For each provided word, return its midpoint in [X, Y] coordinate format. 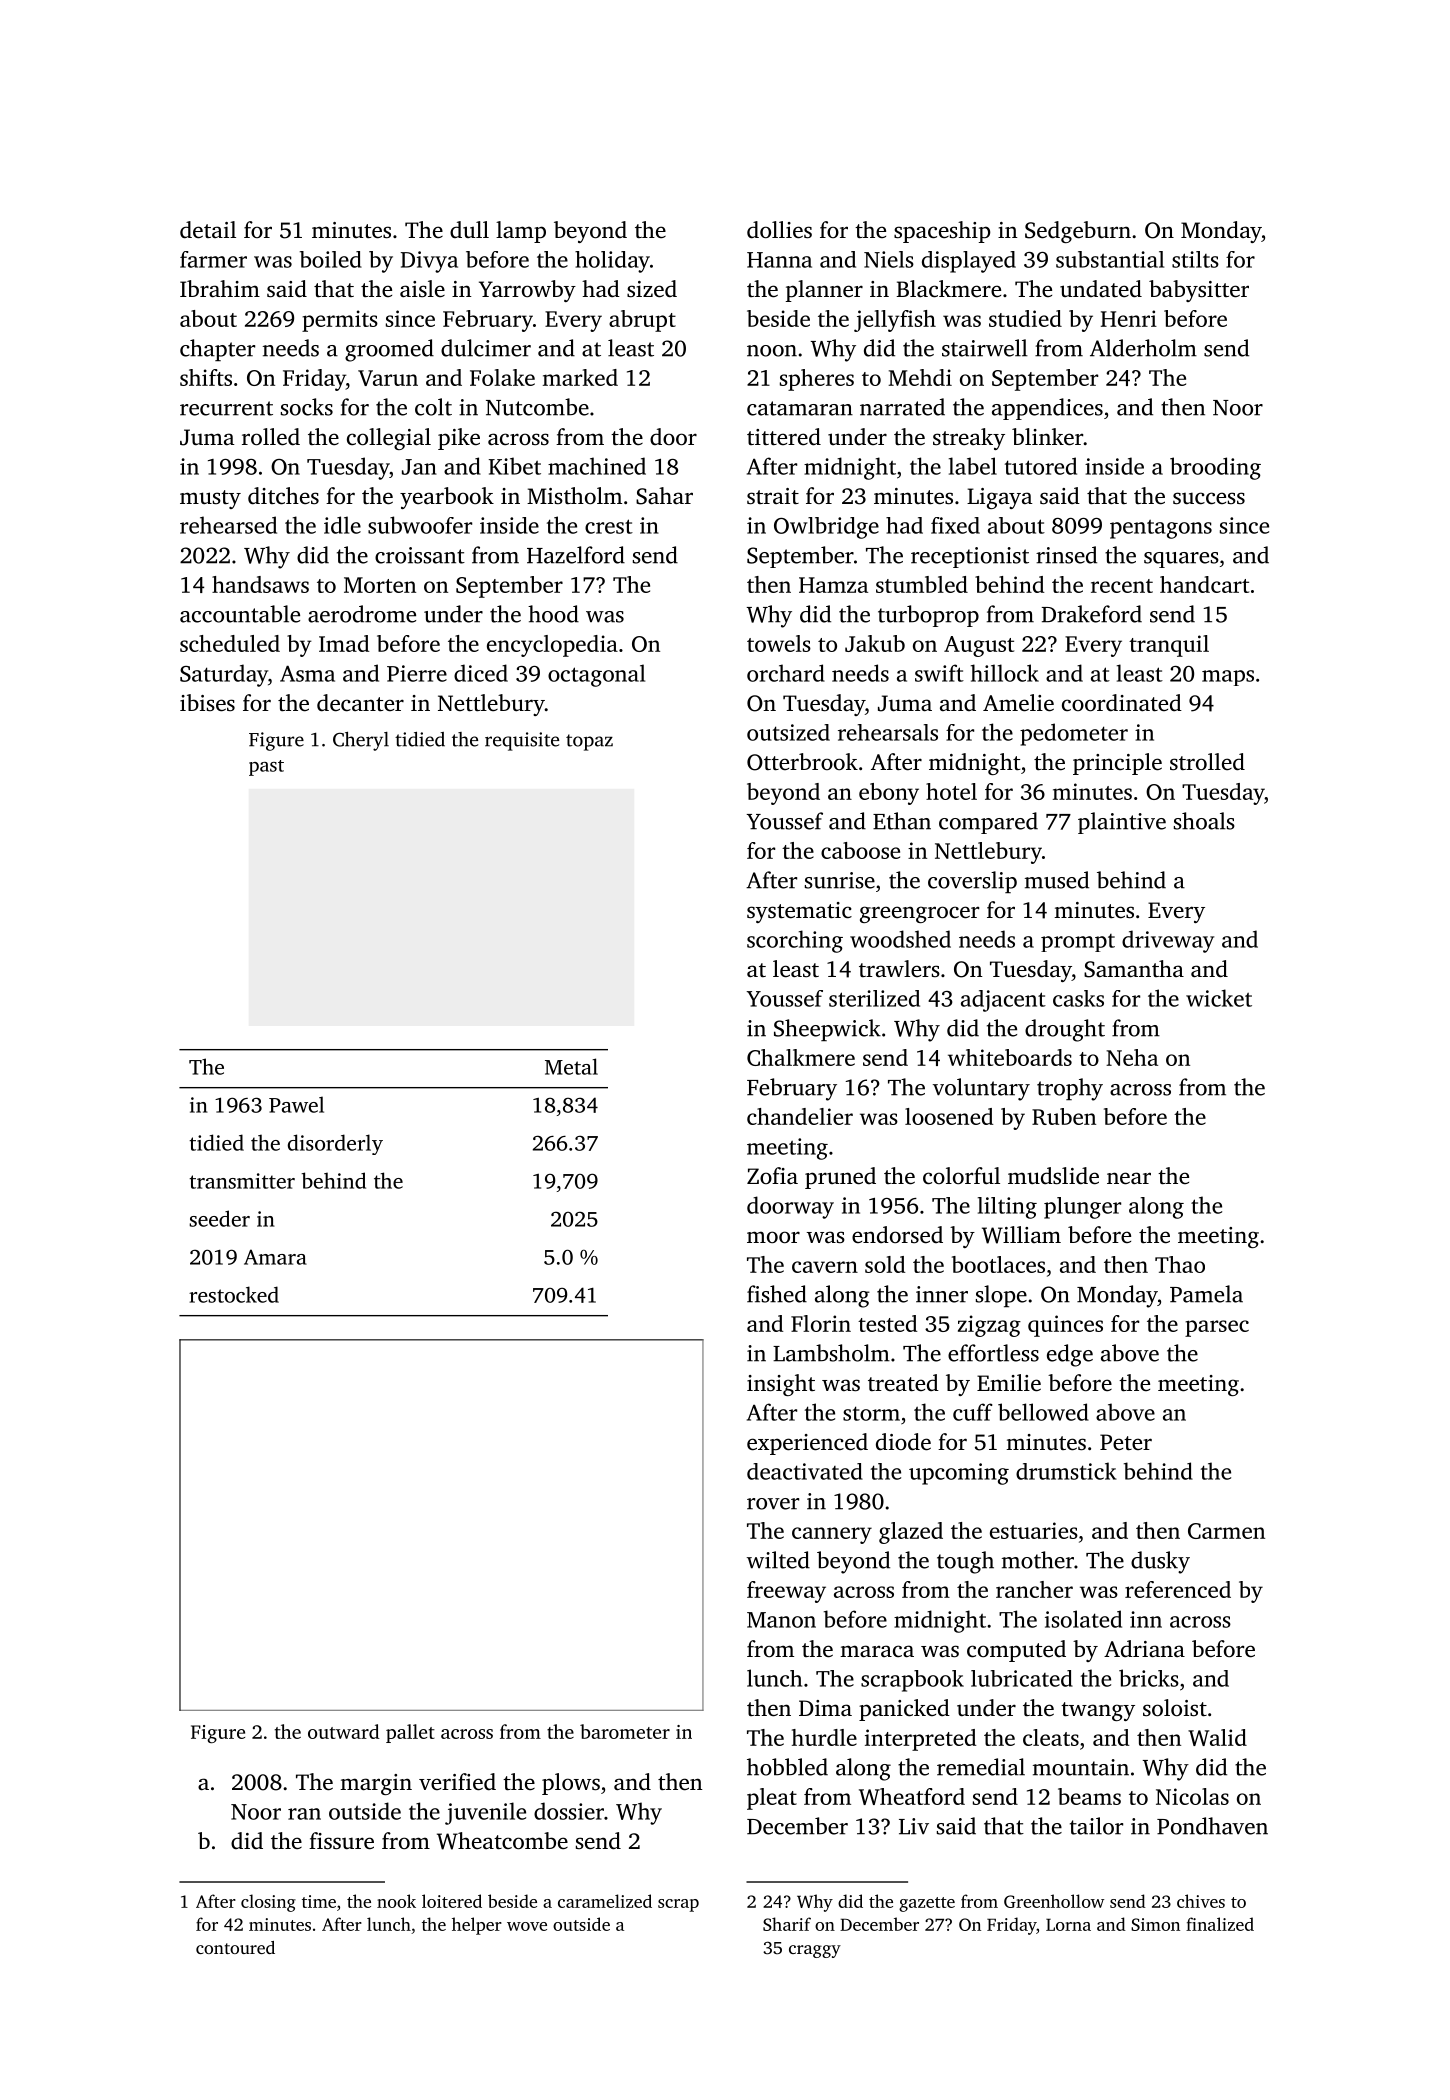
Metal [571, 1066]
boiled [331, 259]
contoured [235, 1947]
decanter [360, 703]
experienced [807, 1444]
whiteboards [1010, 1057]
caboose [860, 850]
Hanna [779, 260]
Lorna [1068, 1924]
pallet [410, 1733]
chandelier [800, 1116]
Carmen [1226, 1531]
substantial [1110, 259]
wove [527, 1926]
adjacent [1003, 1001]
